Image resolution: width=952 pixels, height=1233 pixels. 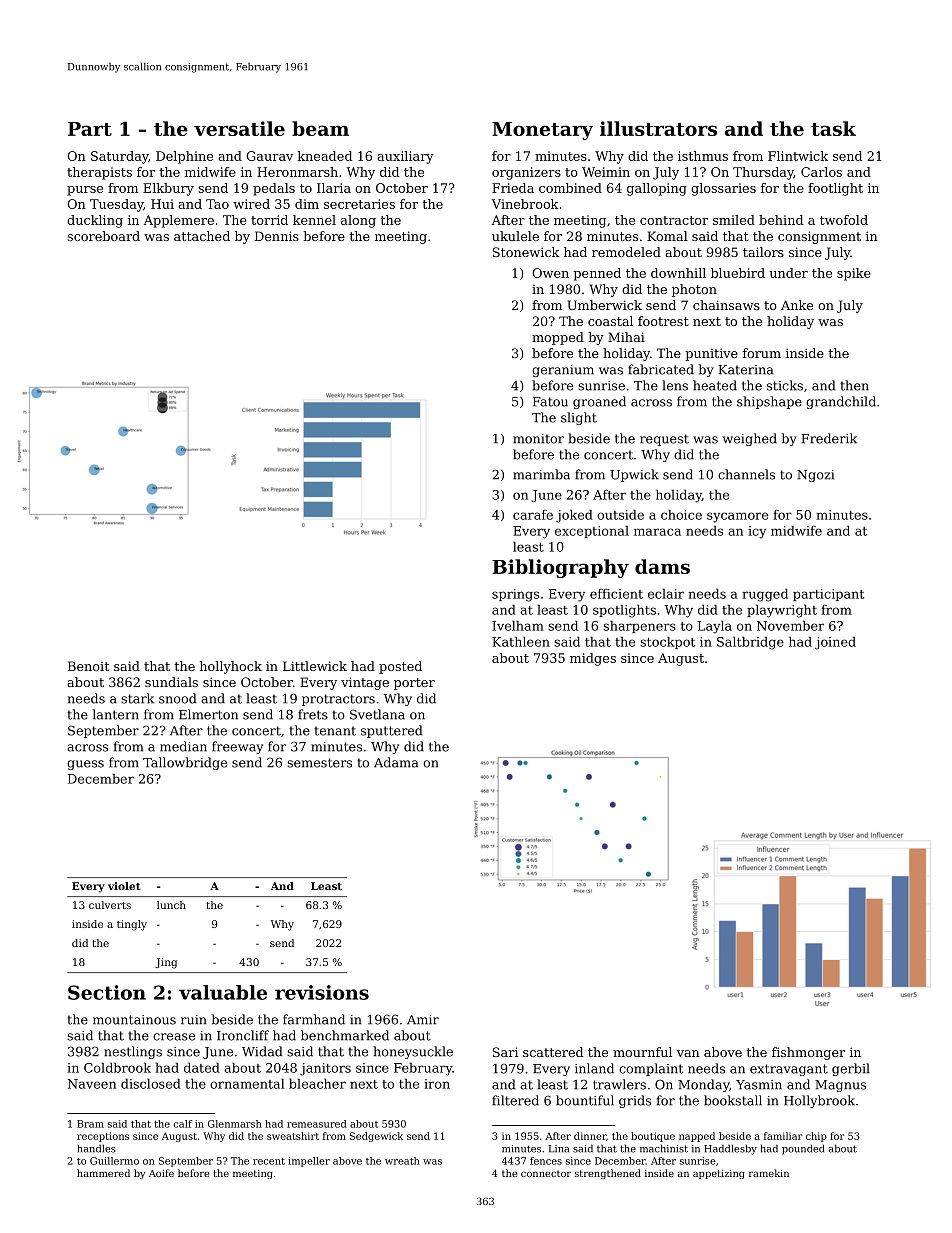 What do you see at coordinates (808, 1053) in the screenshot?
I see `fishmonger` at bounding box center [808, 1053].
